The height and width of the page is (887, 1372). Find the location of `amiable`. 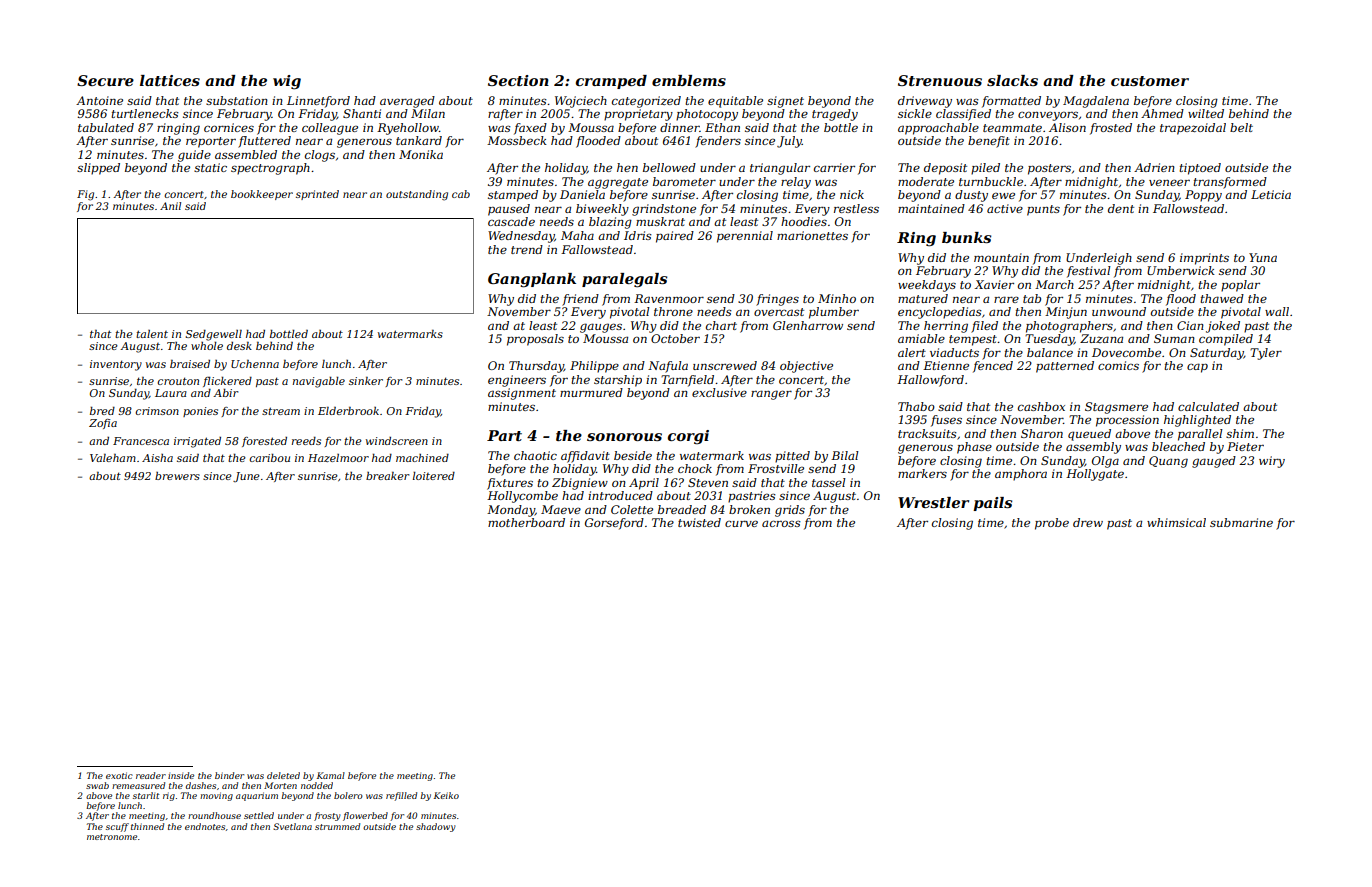

amiable is located at coordinates (921, 338).
